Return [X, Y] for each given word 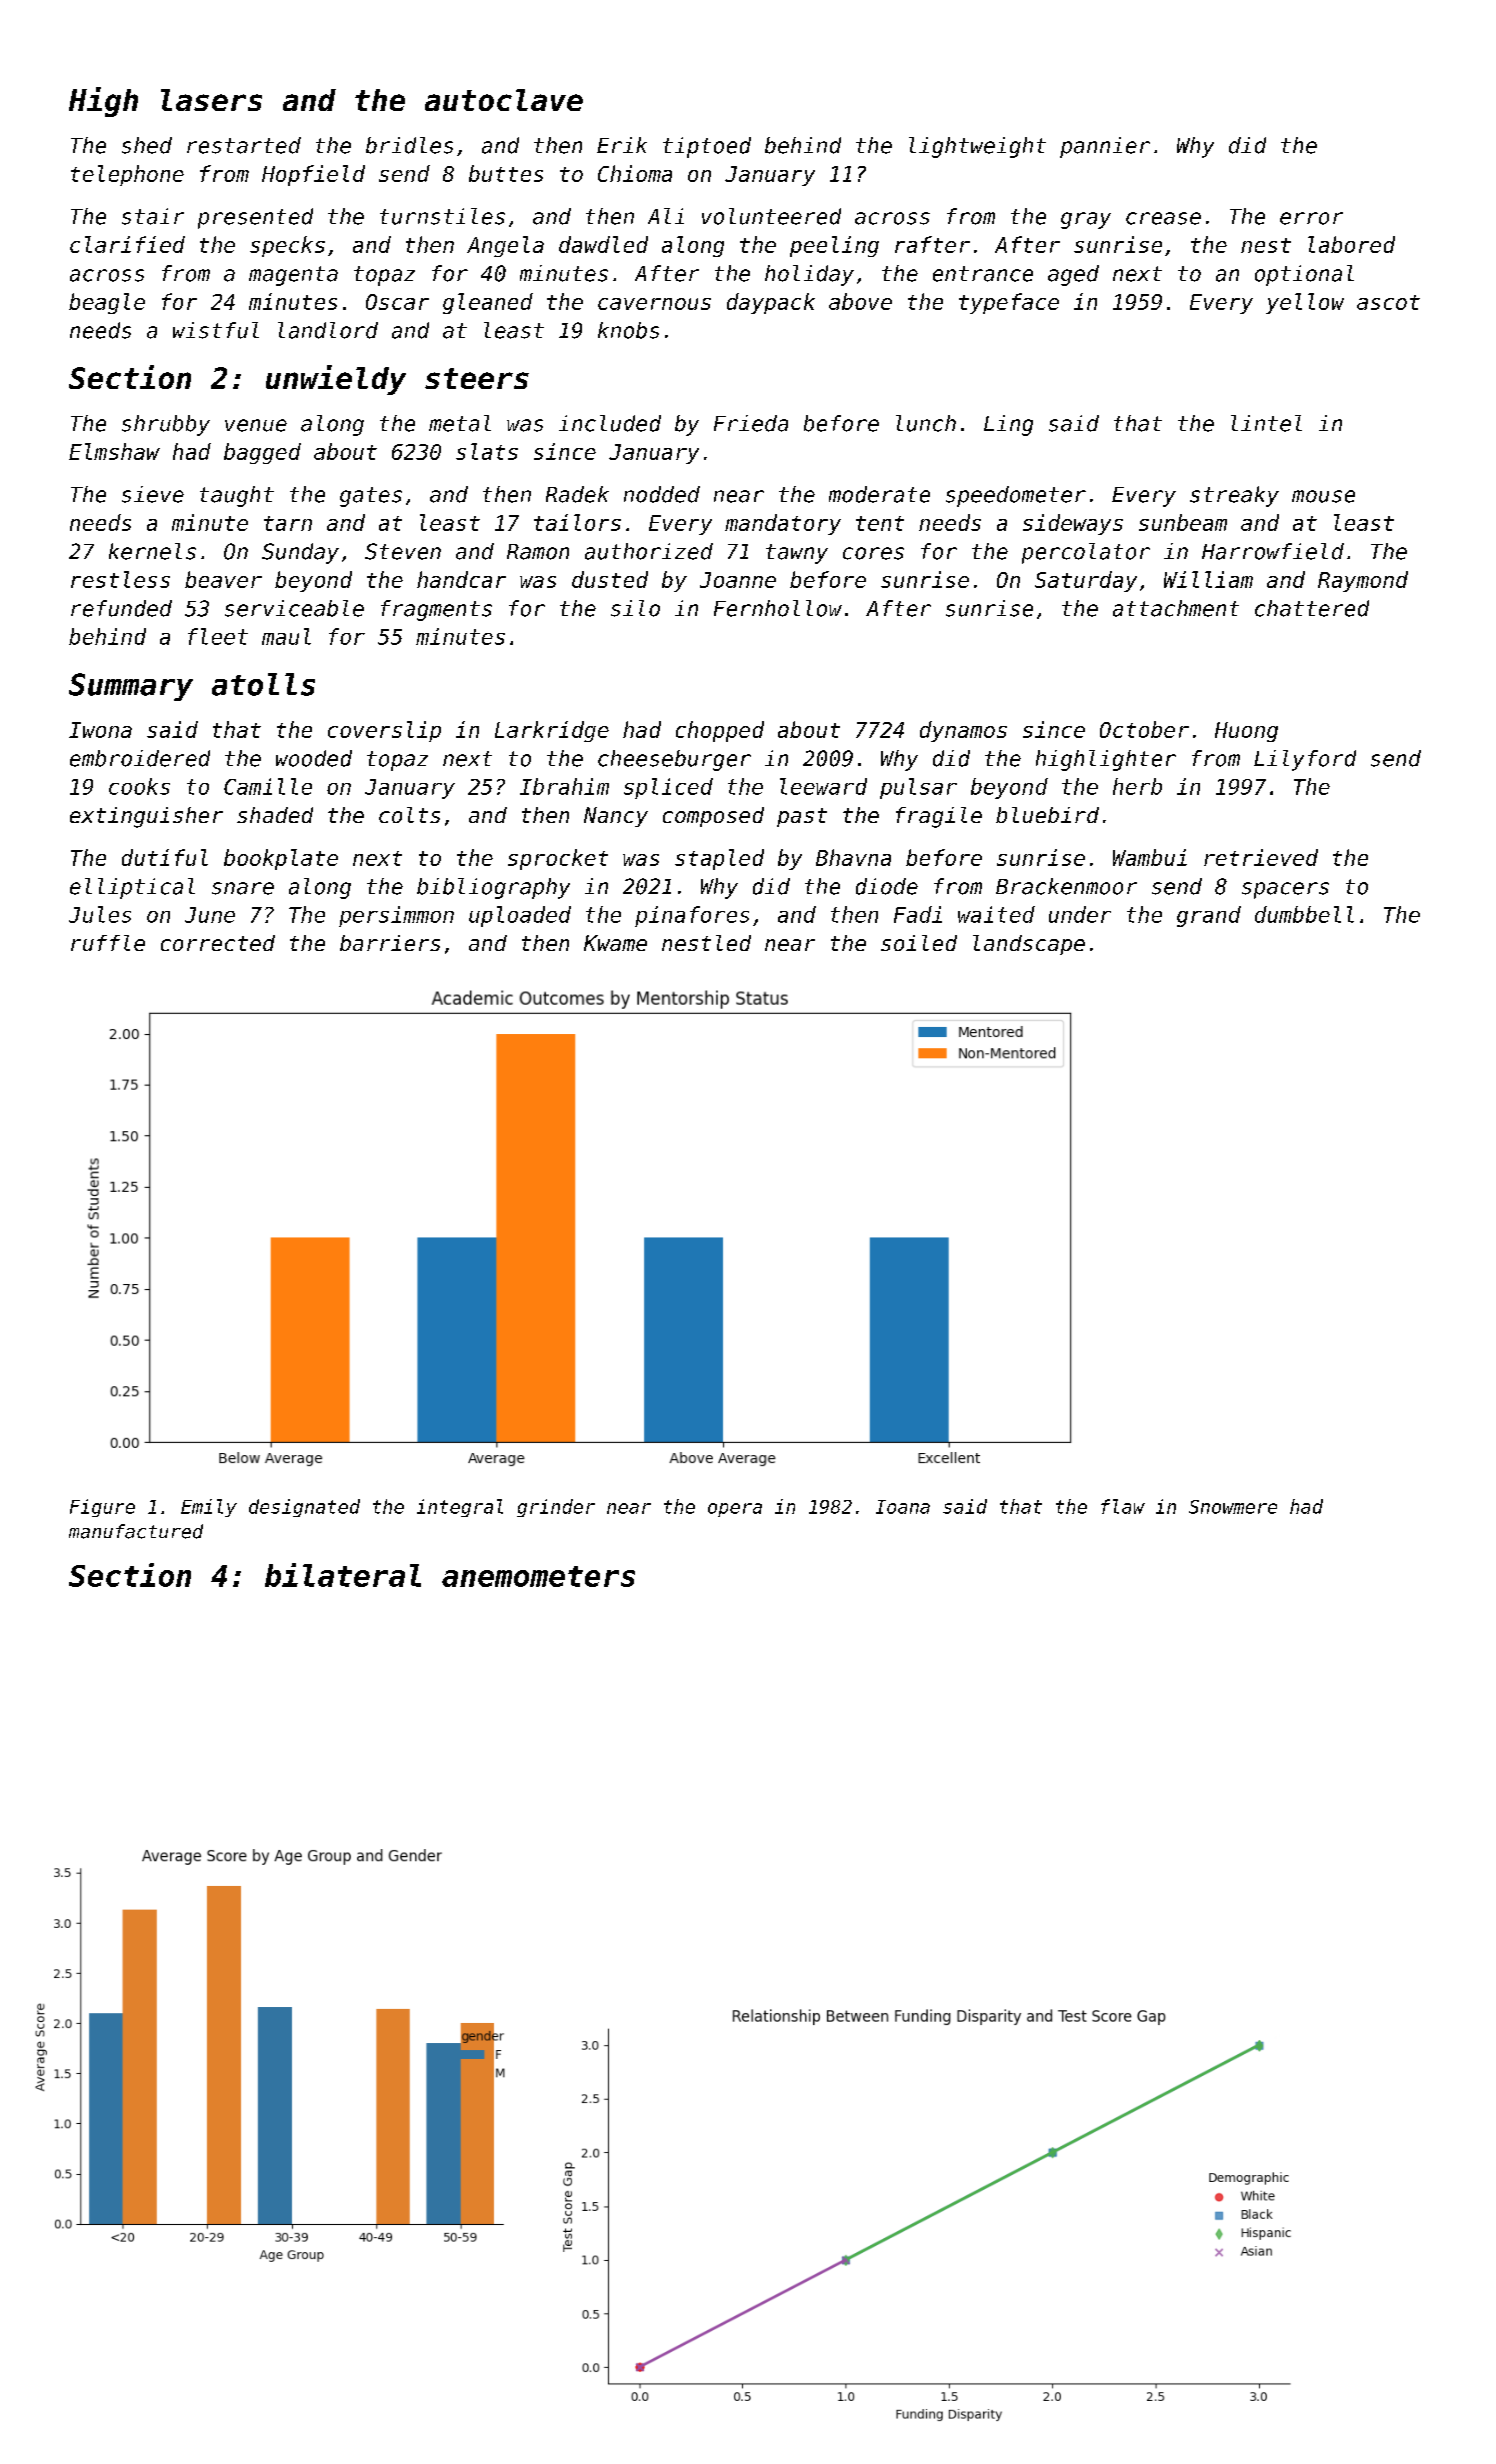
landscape [1029, 945]
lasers [211, 100]
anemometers [538, 1576]
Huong [1246, 732]
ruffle [108, 943]
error [1311, 218]
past [802, 817]
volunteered [771, 216]
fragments [436, 610]
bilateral [343, 1575]
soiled [919, 943]
